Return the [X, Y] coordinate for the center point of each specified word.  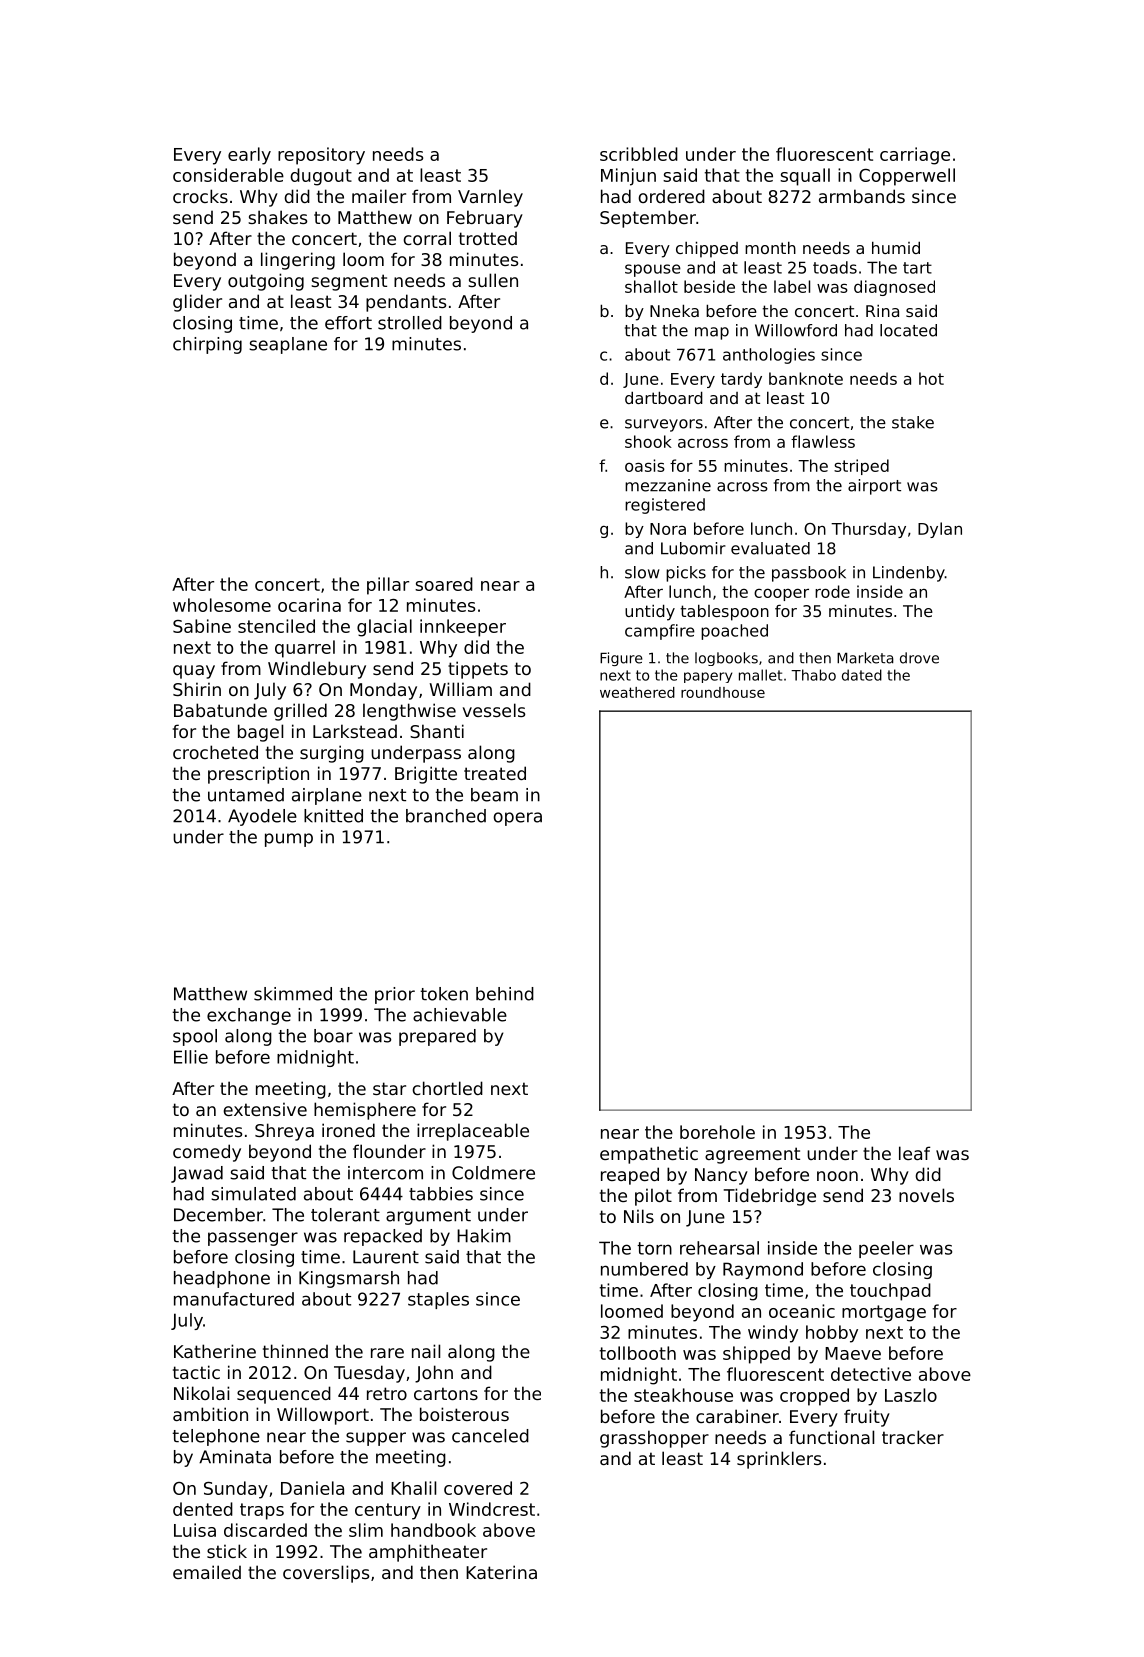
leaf [914, 1153]
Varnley [490, 198]
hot [931, 378]
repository [321, 156]
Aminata [235, 1457]
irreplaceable [473, 1132]
